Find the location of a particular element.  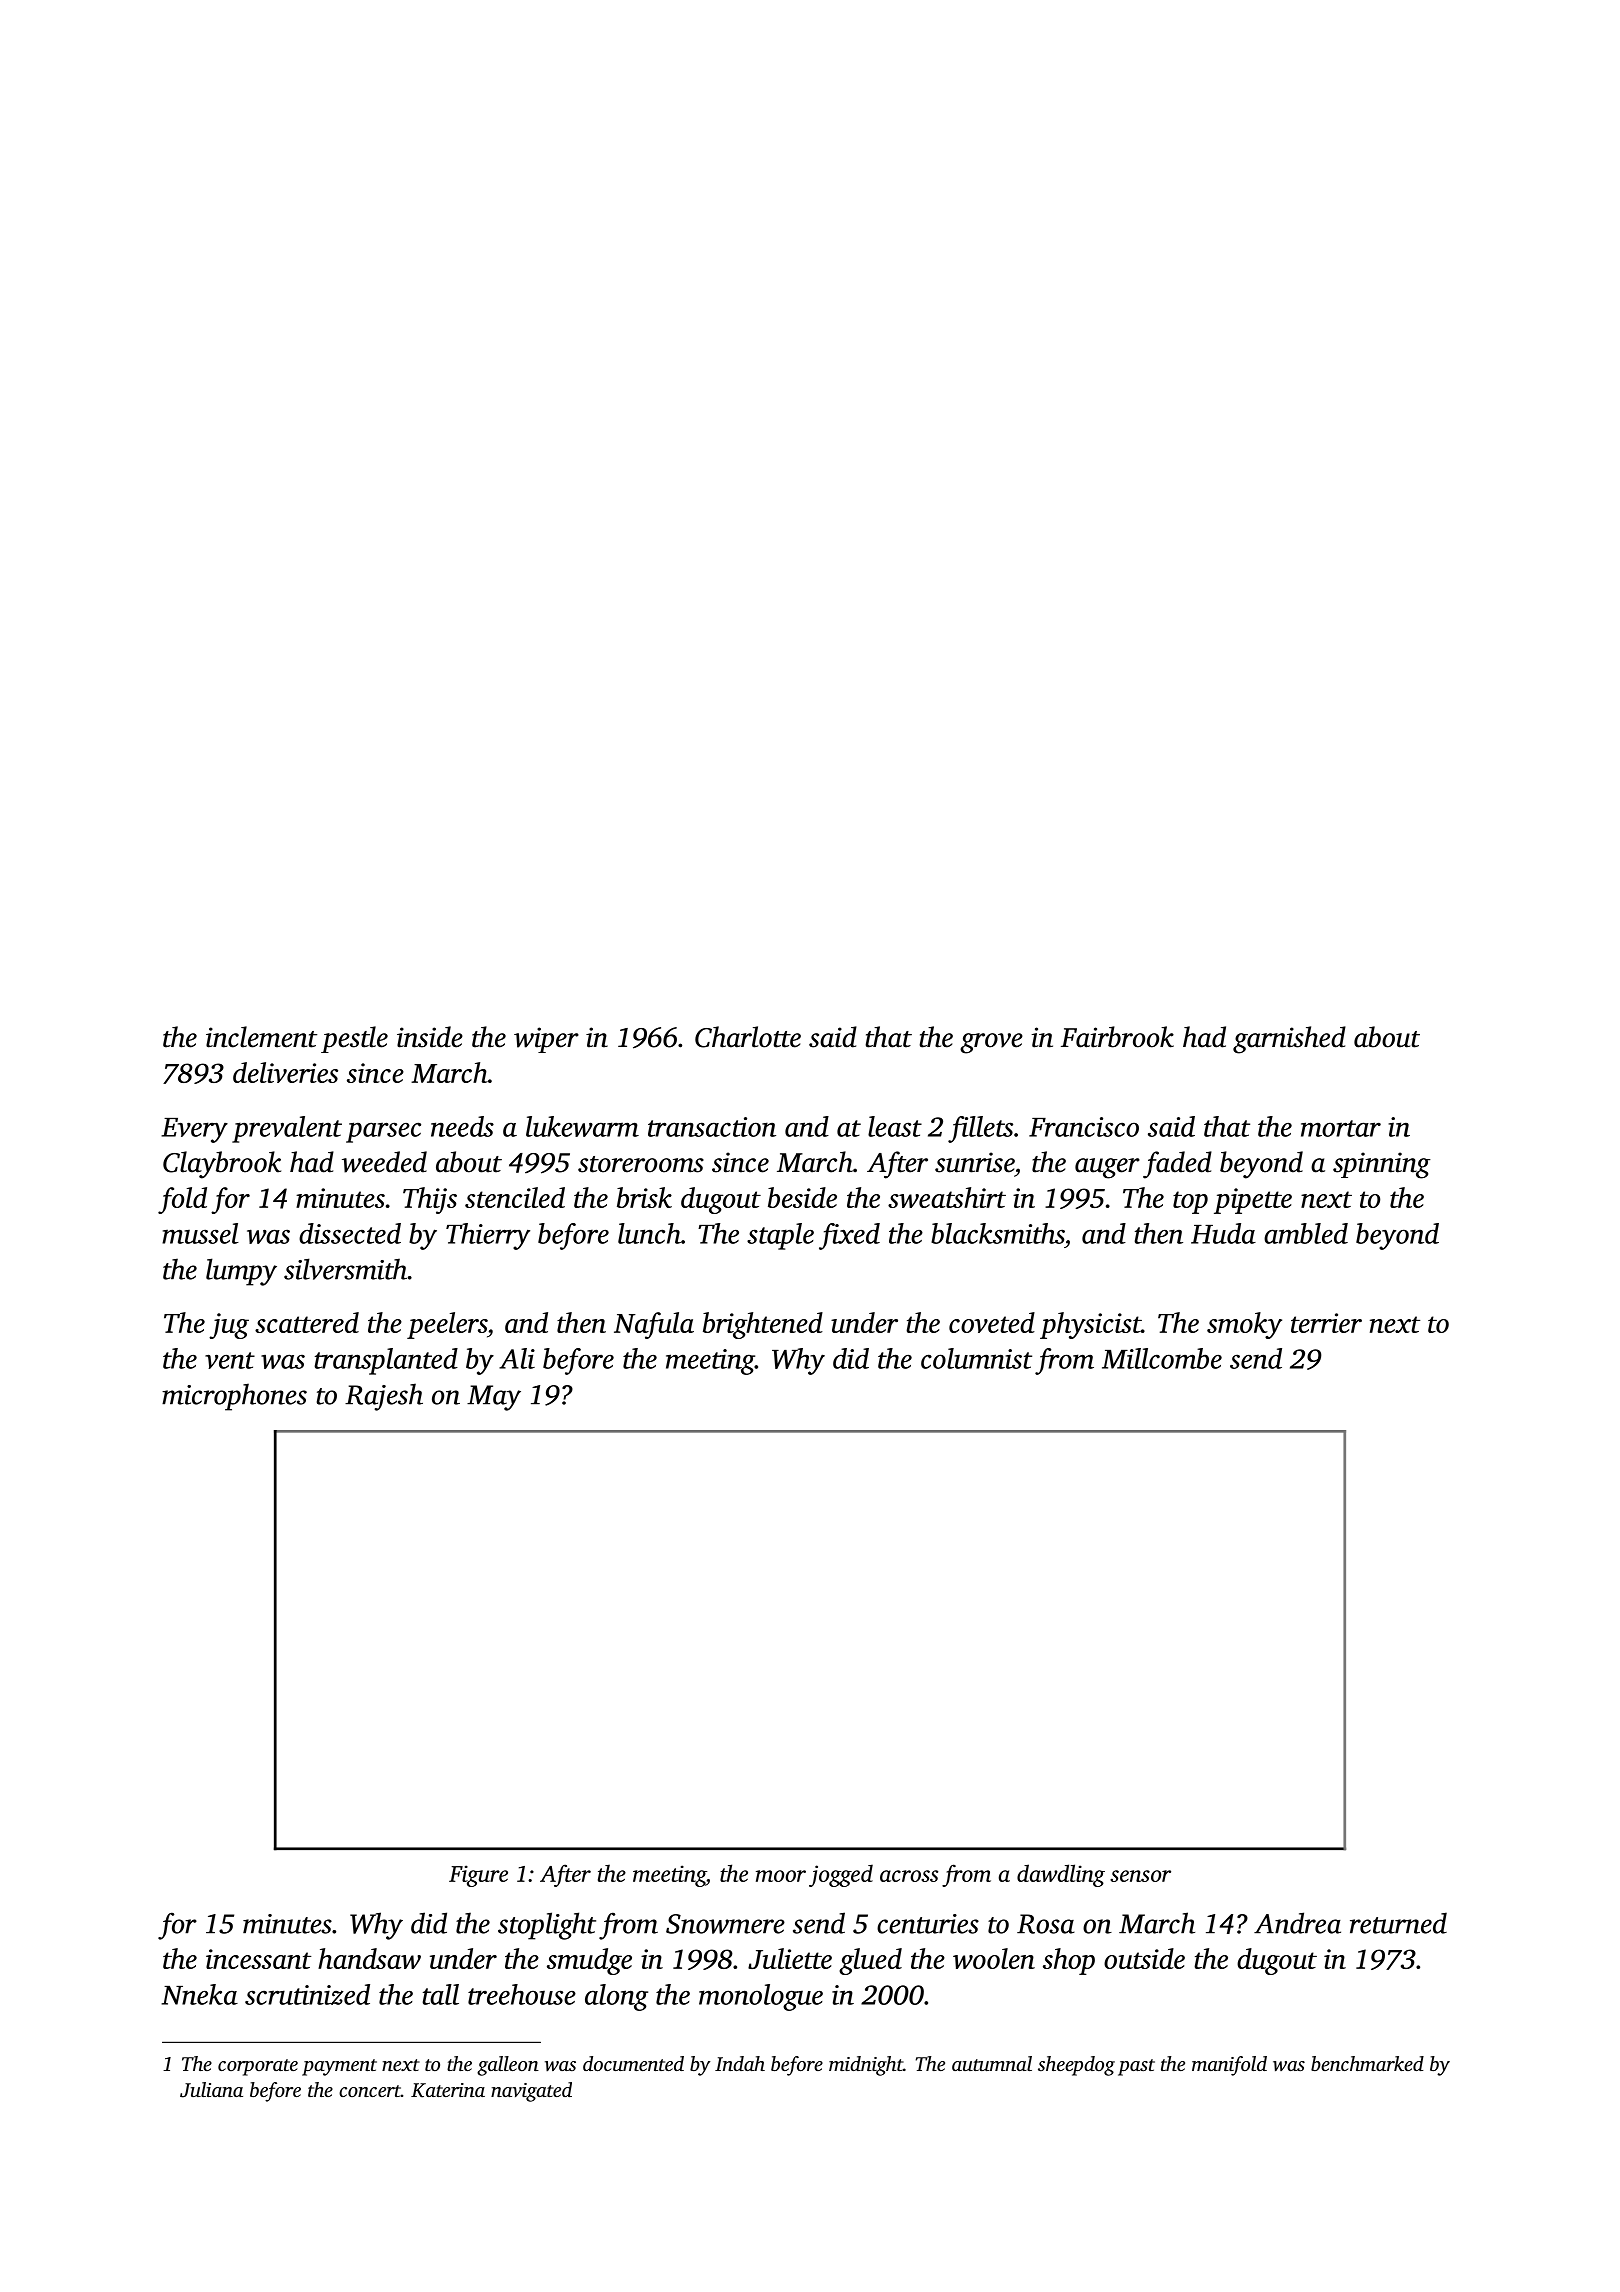

grove is located at coordinates (991, 1043).
